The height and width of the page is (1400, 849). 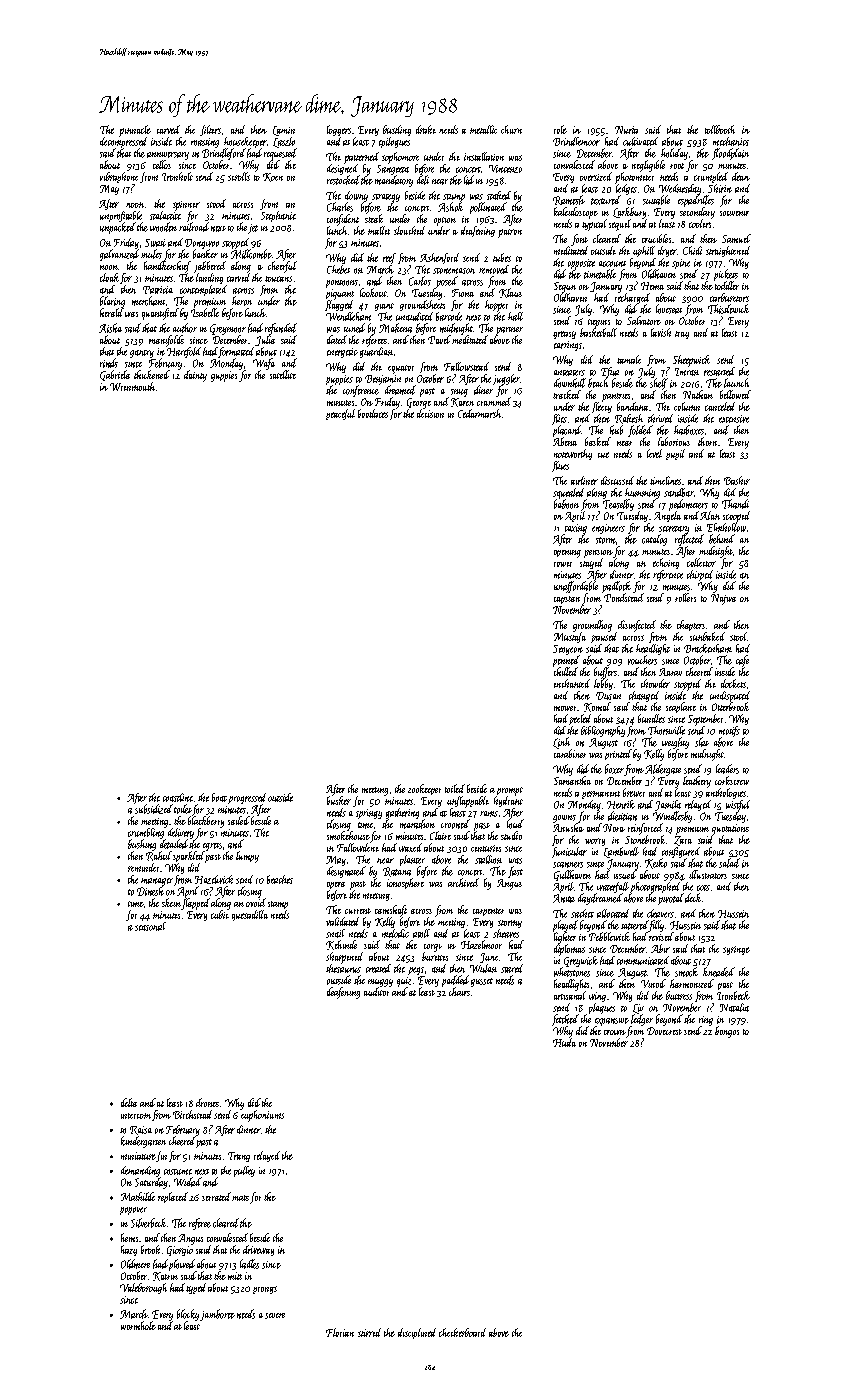 What do you see at coordinates (417, 1333) in the page?
I see `disciplined` at bounding box center [417, 1333].
